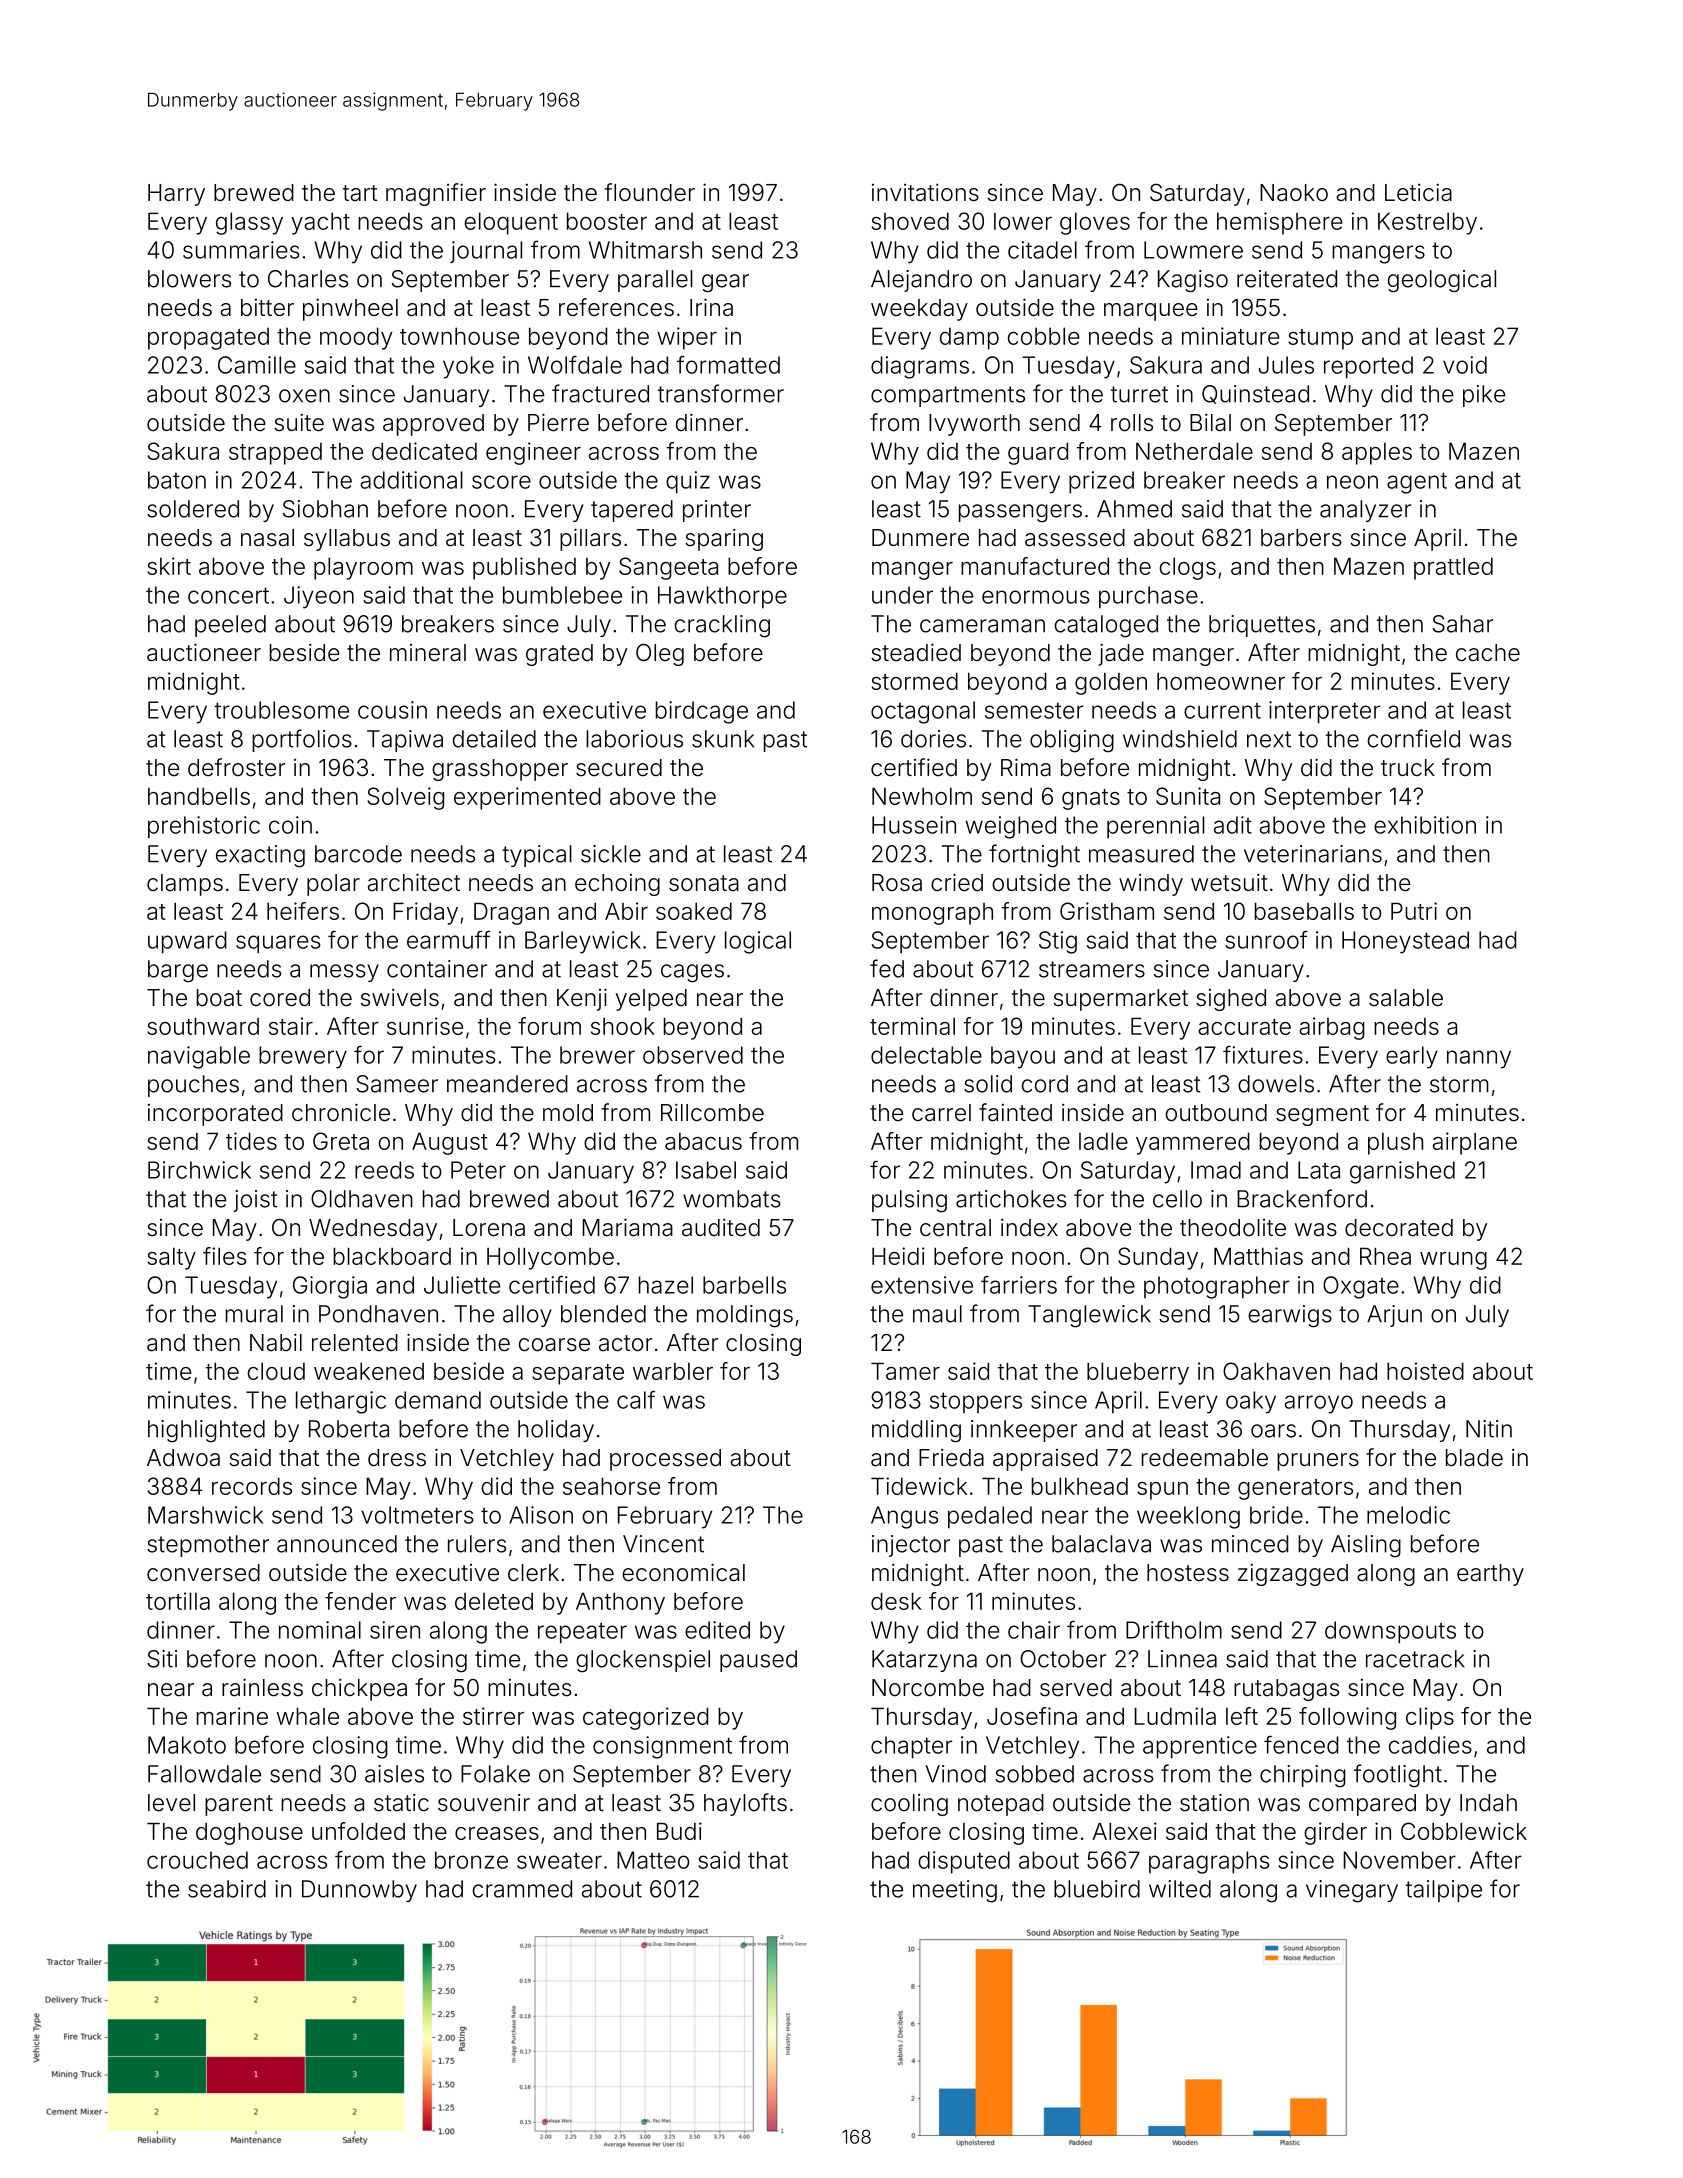 The height and width of the page is (2178, 1683). Describe the element at coordinates (1413, 738) in the page. I see `cornfield` at that location.
